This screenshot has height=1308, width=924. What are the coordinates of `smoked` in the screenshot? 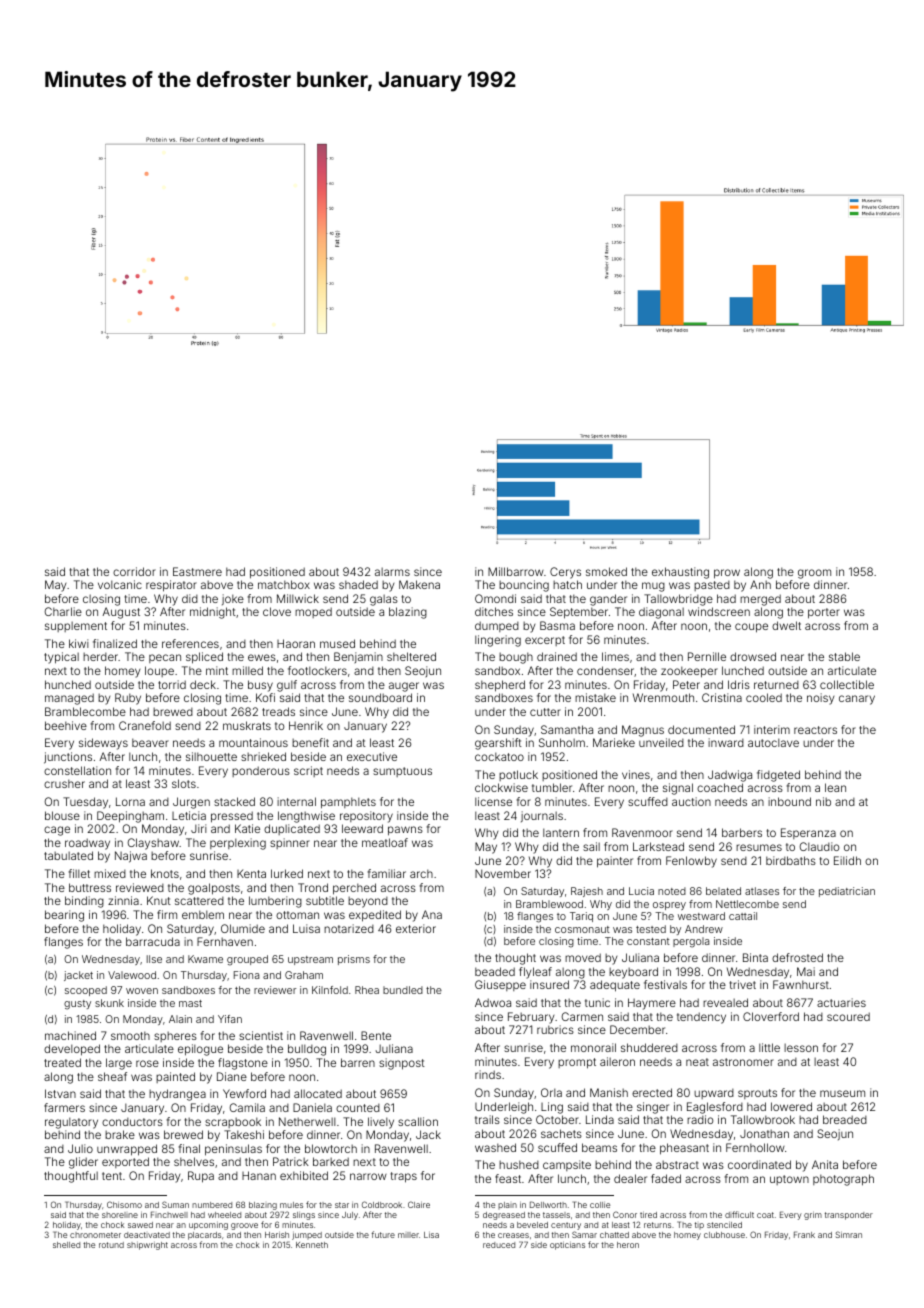 It's located at (606, 571).
